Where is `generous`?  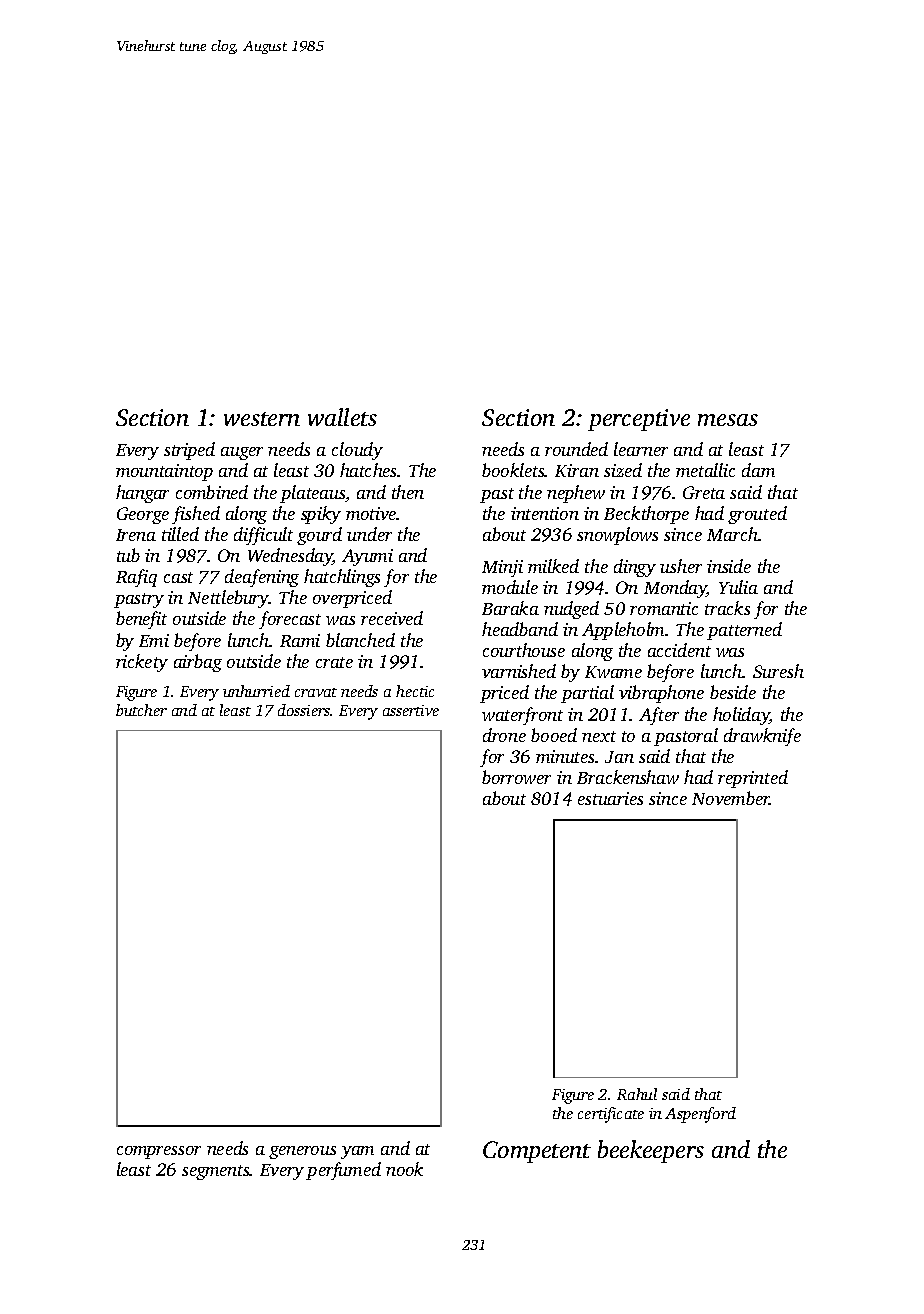
generous is located at coordinates (302, 1152).
